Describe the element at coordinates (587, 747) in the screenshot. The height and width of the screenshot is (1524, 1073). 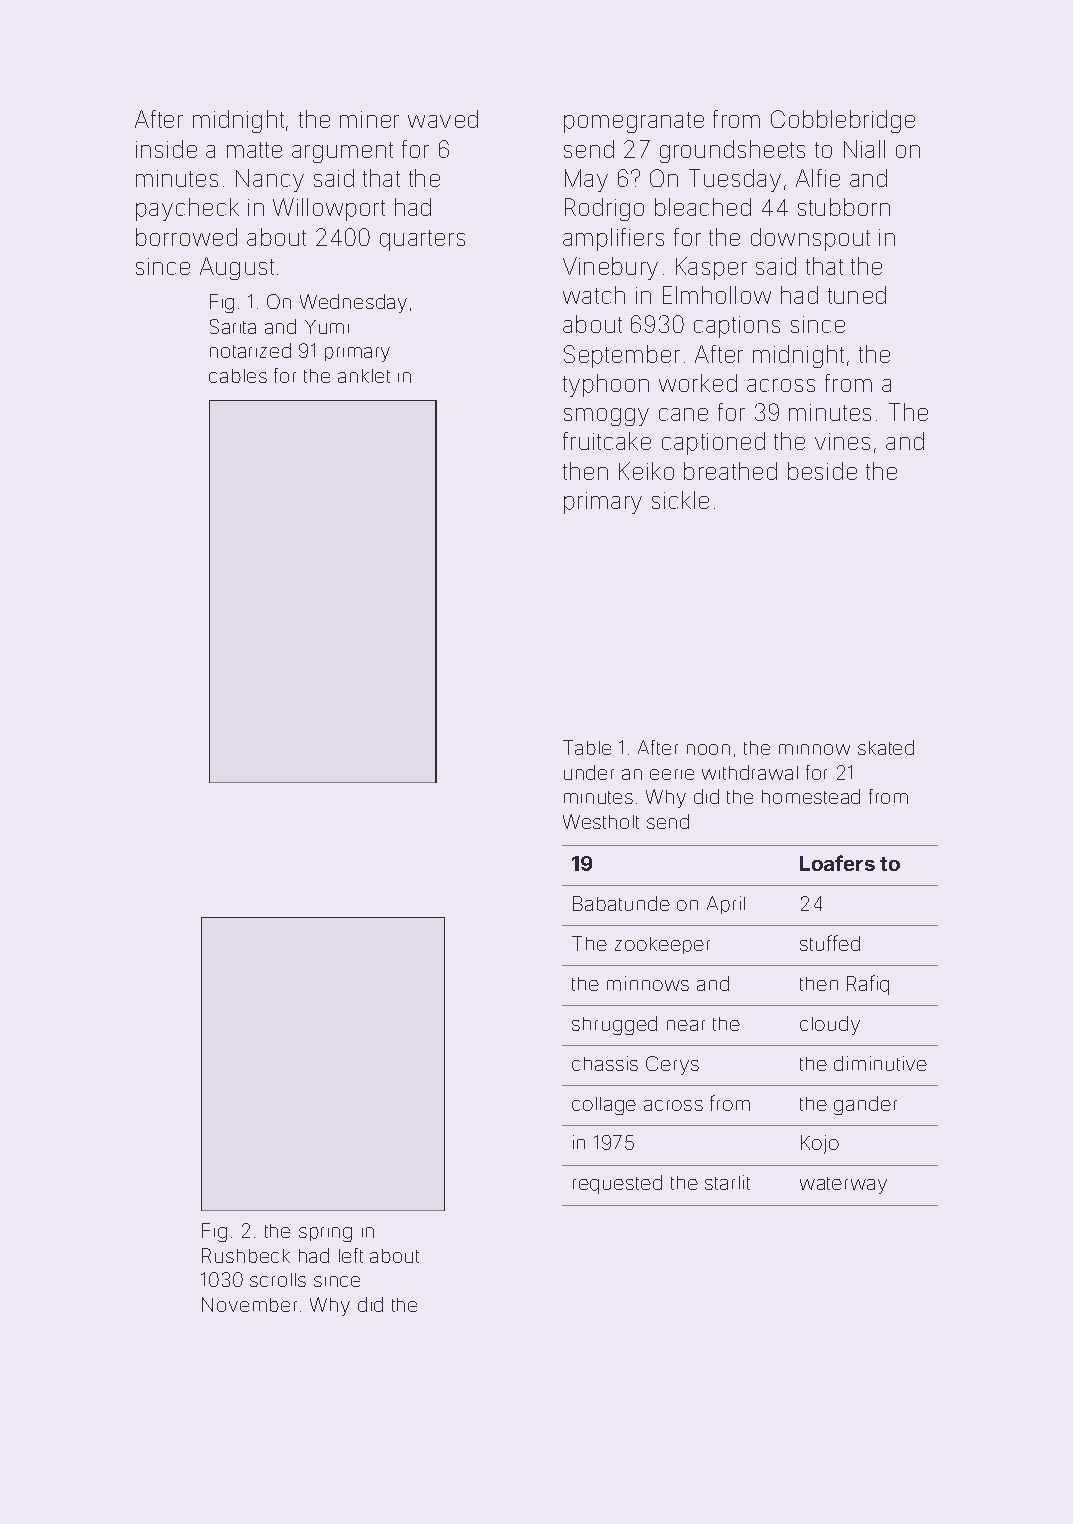
I see `Table` at that location.
